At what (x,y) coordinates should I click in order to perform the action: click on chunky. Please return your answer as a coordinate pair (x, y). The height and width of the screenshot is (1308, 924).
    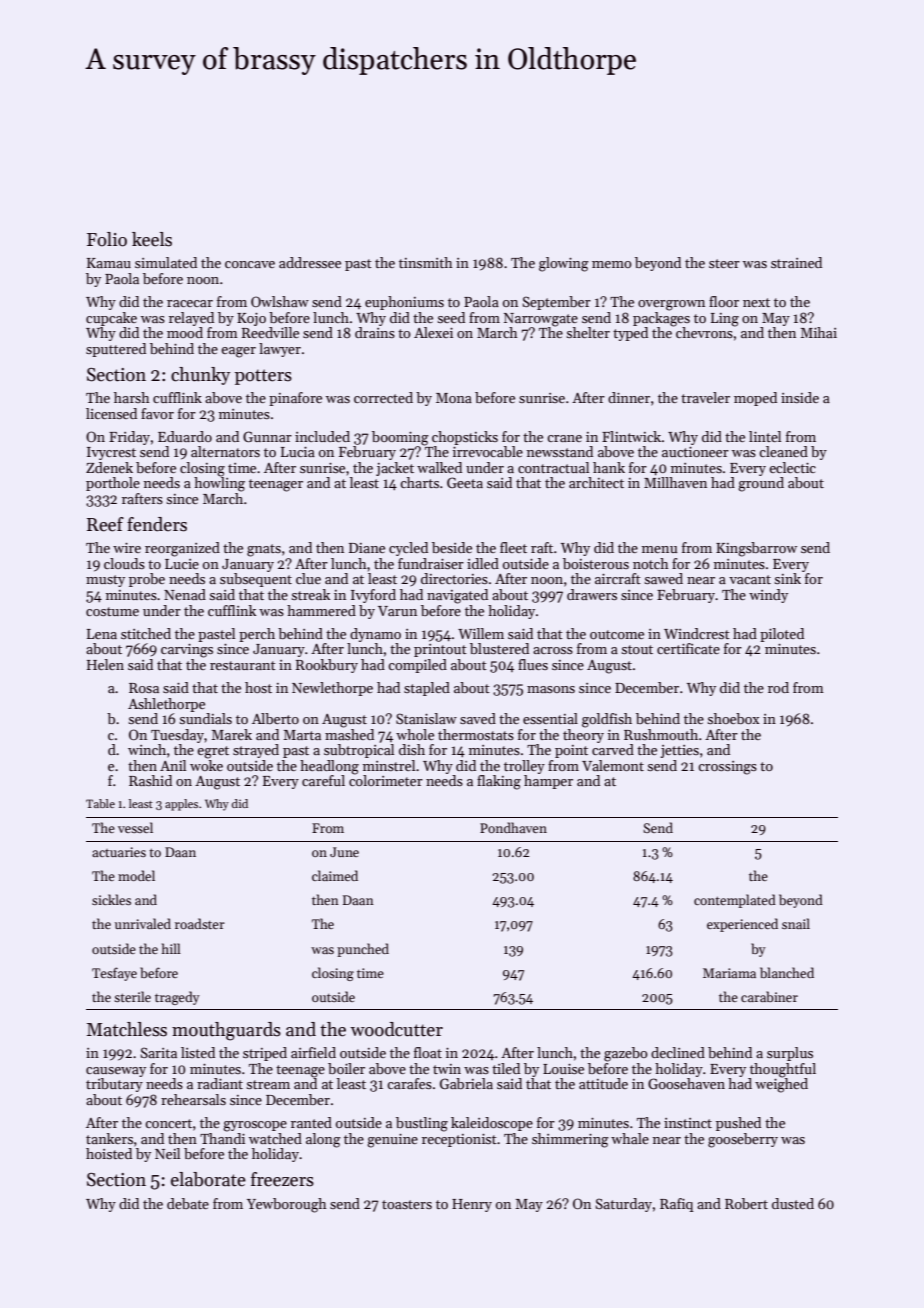
    Looking at the image, I should click on (200, 376).
